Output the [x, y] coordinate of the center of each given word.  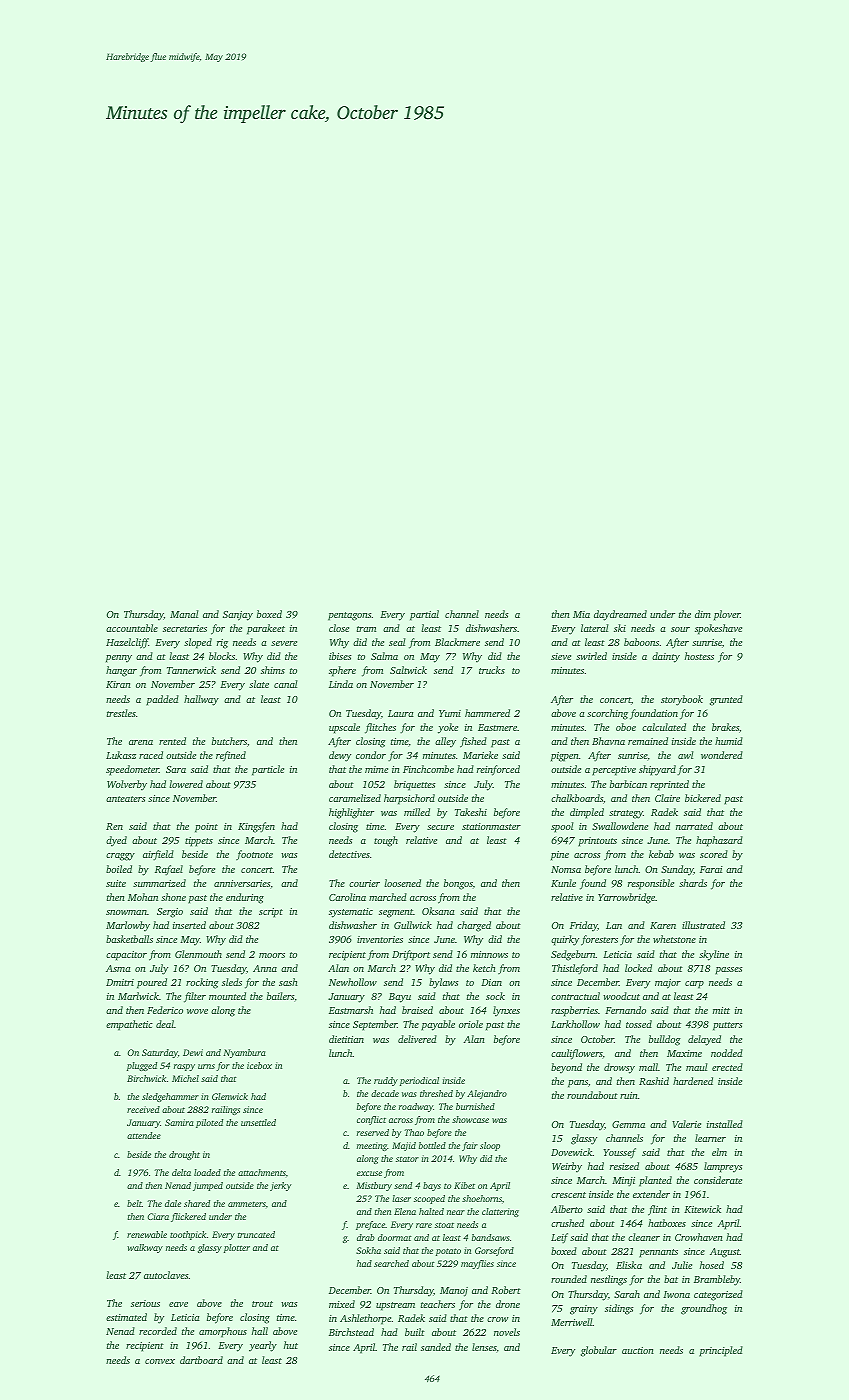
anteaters [125, 799]
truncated [256, 1234]
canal [286, 684]
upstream [395, 1306]
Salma [384, 656]
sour [680, 629]
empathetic [129, 1025]
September [375, 1025]
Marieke [480, 755]
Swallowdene [620, 826]
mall [648, 1067]
